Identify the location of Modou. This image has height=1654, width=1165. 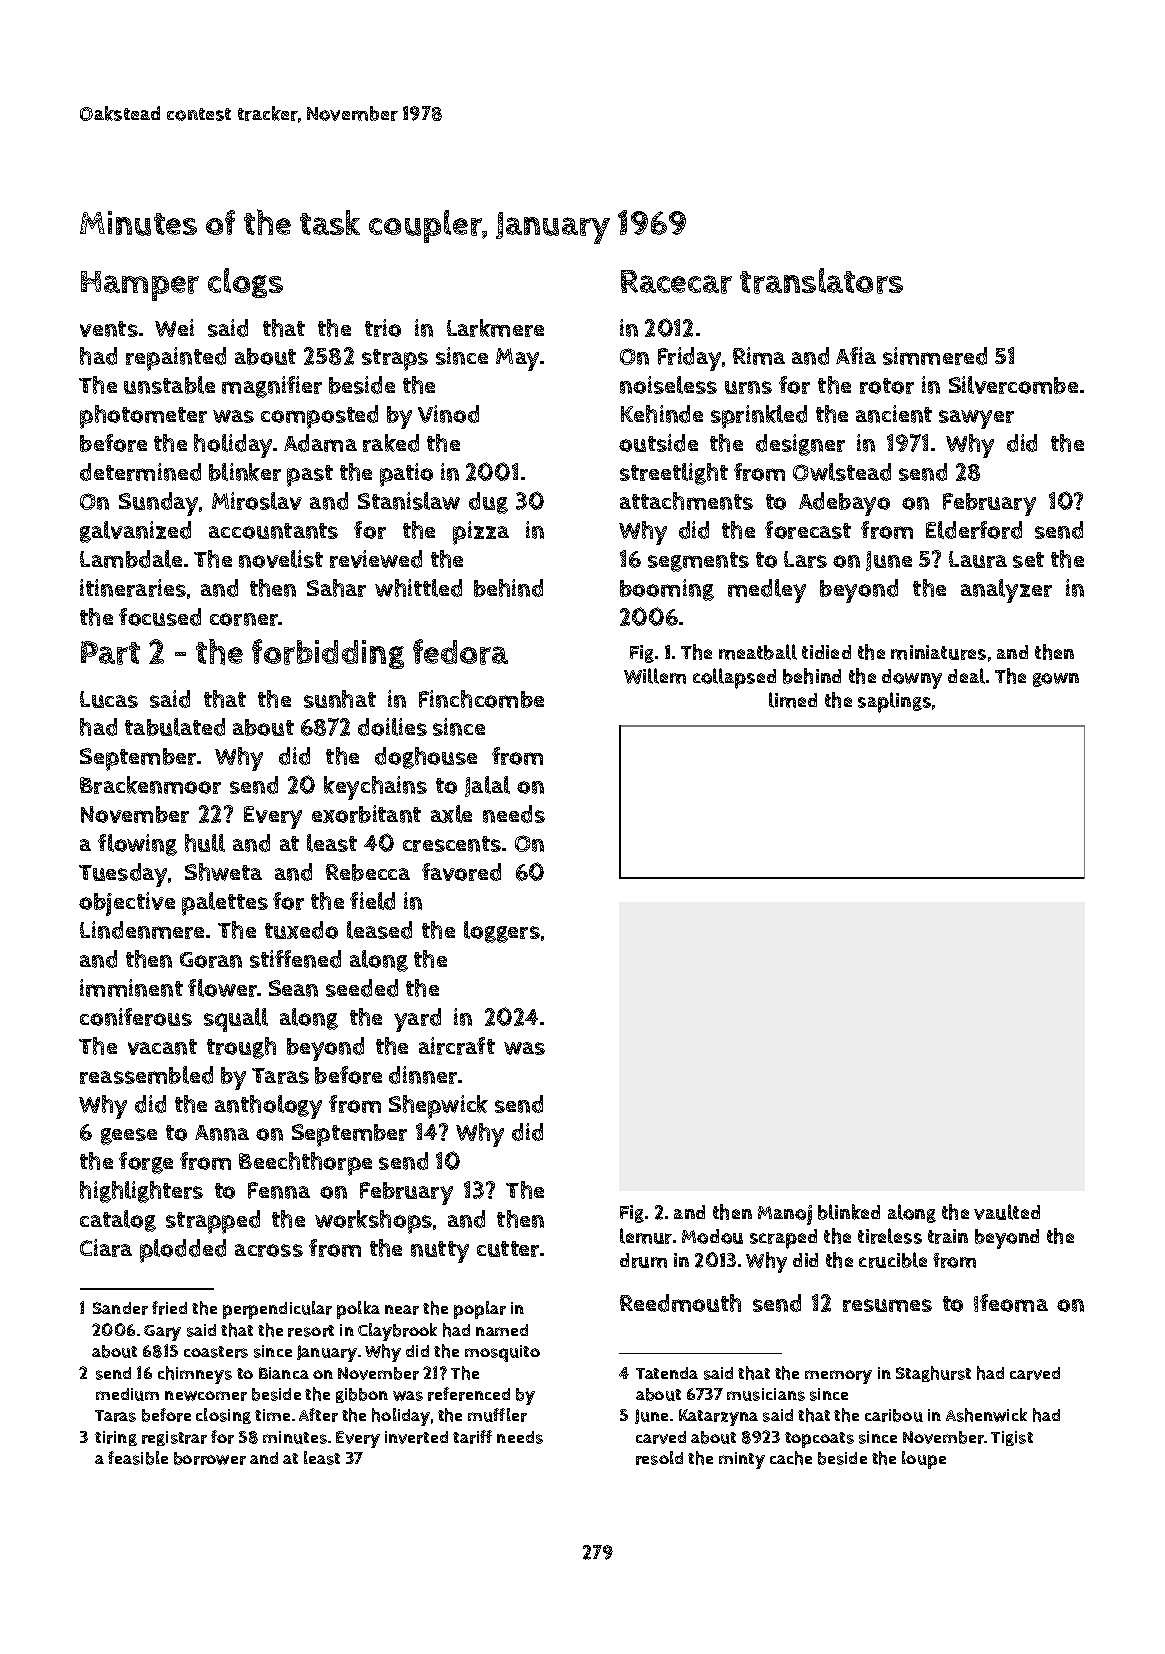
(712, 1236).
